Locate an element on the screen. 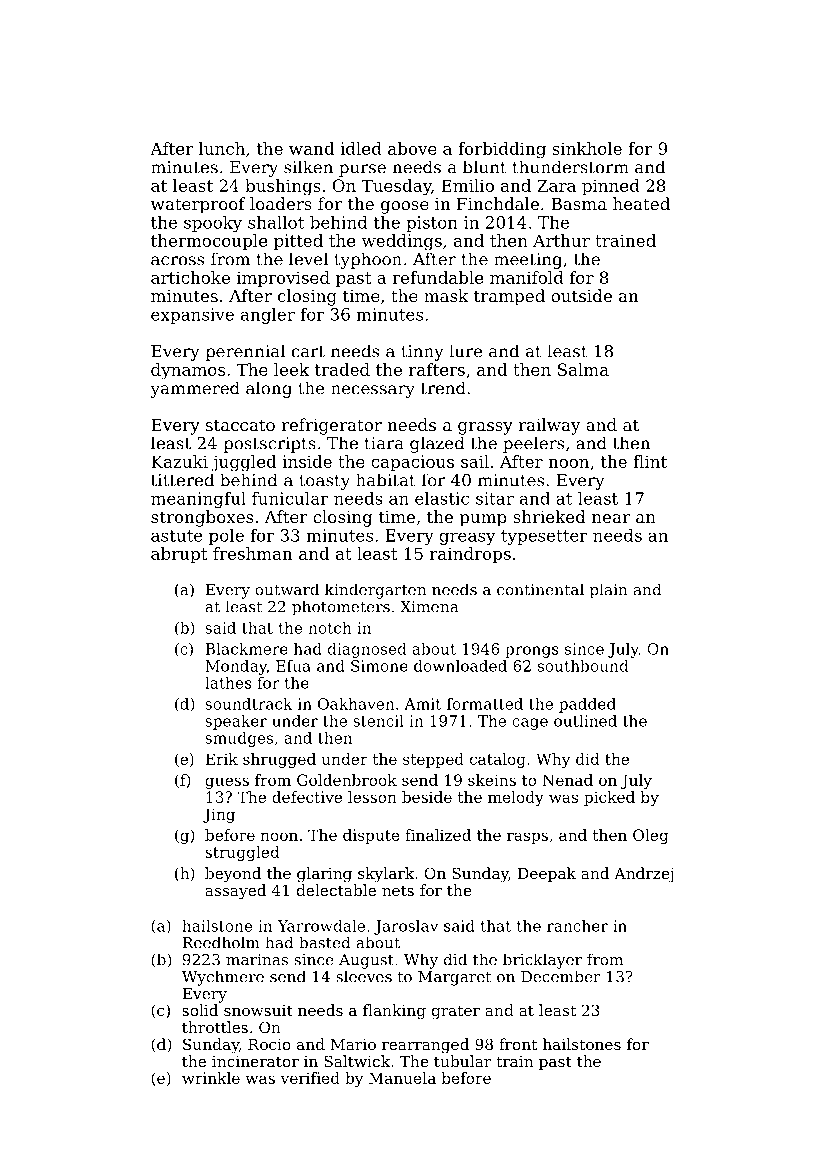  tubular is located at coordinates (462, 1061).
